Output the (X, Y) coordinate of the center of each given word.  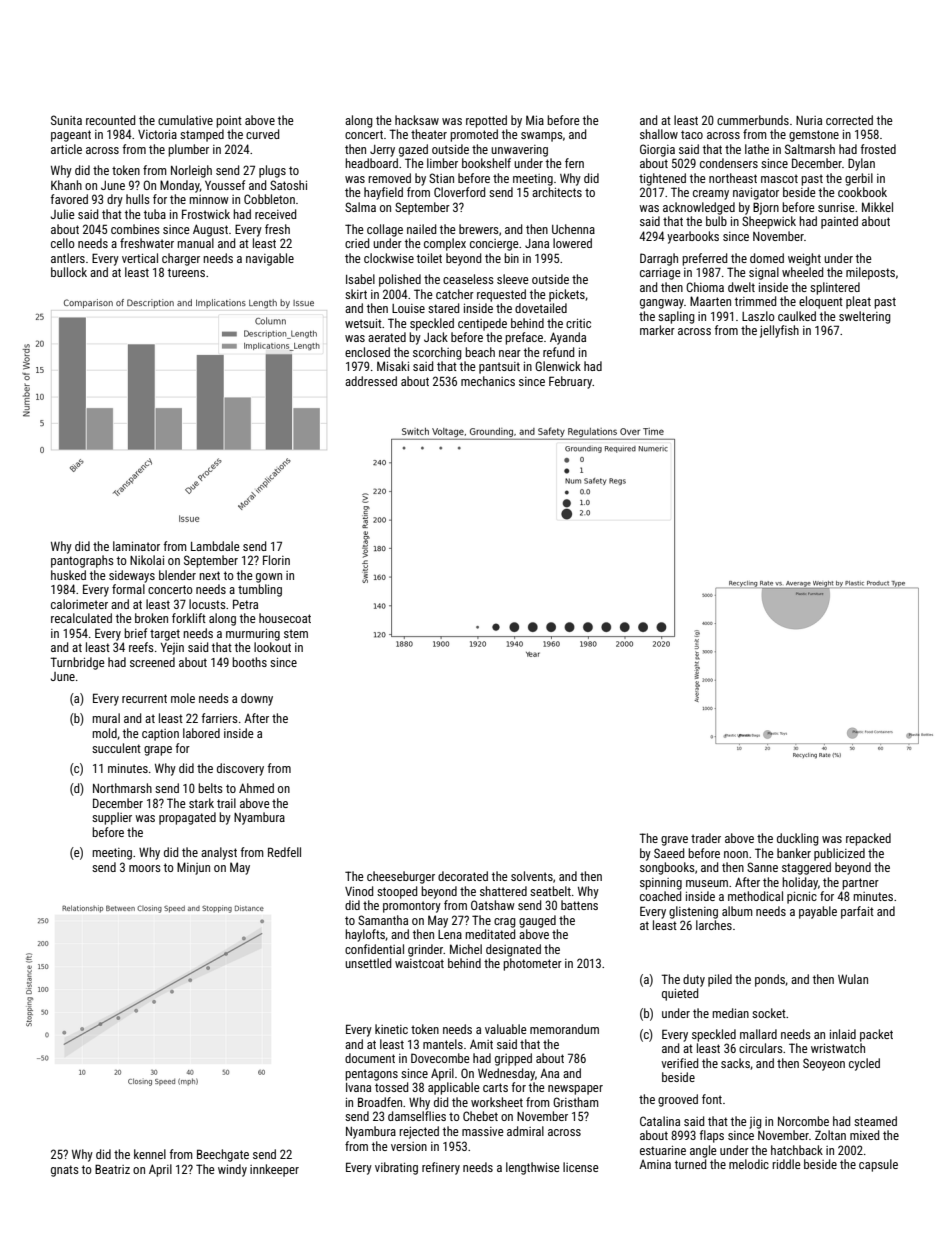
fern (574, 163)
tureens (186, 272)
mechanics (488, 381)
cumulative (185, 120)
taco (692, 134)
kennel (150, 1154)
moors (145, 868)
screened (152, 662)
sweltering (865, 317)
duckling (798, 839)
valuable (506, 1029)
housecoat (285, 618)
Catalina (660, 1121)
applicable (454, 1088)
